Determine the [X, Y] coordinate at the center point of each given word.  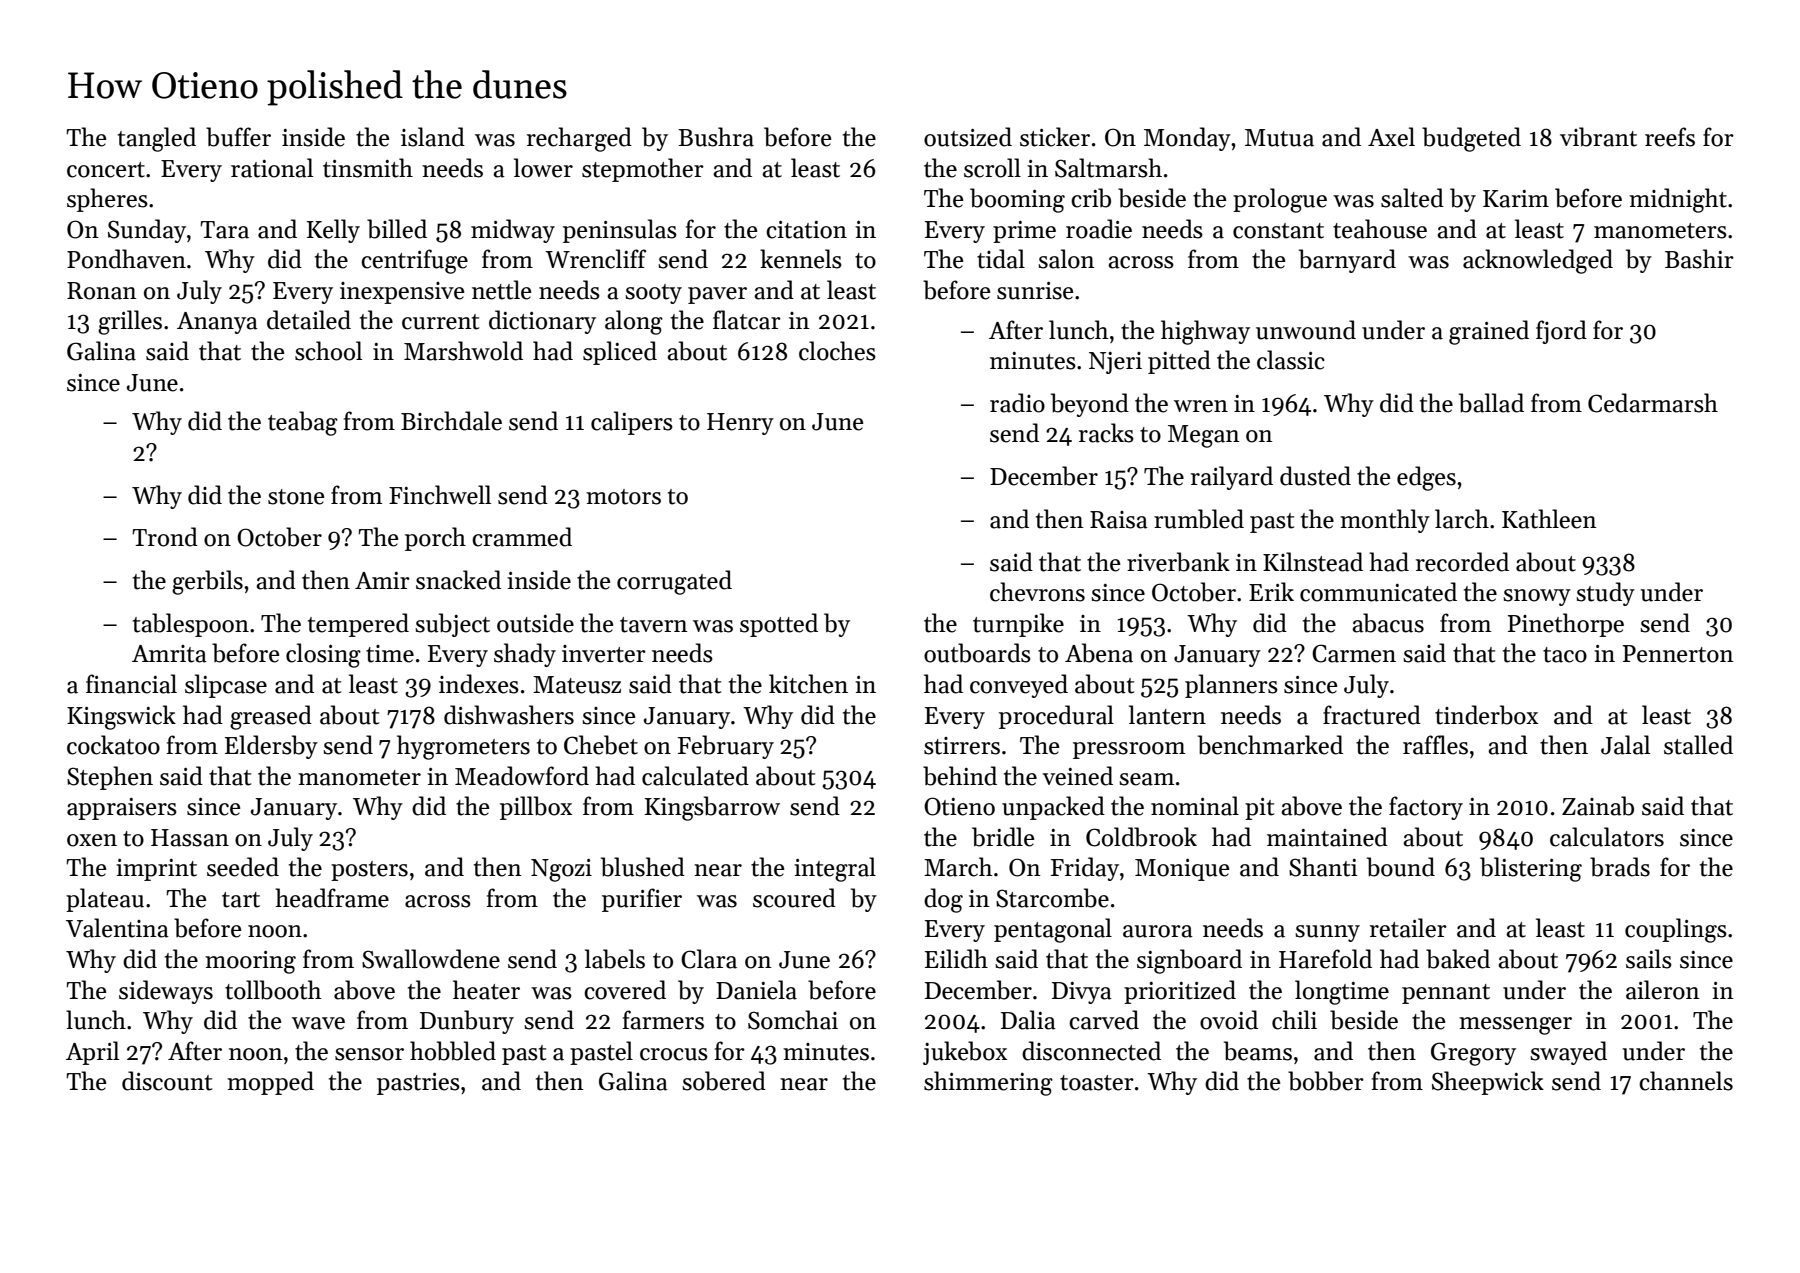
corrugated [674, 582]
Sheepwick [1488, 1083]
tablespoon [191, 625]
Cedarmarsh [1653, 403]
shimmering [988, 1083]
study [1605, 594]
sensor [369, 1054]
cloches [837, 351]
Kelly [333, 231]
